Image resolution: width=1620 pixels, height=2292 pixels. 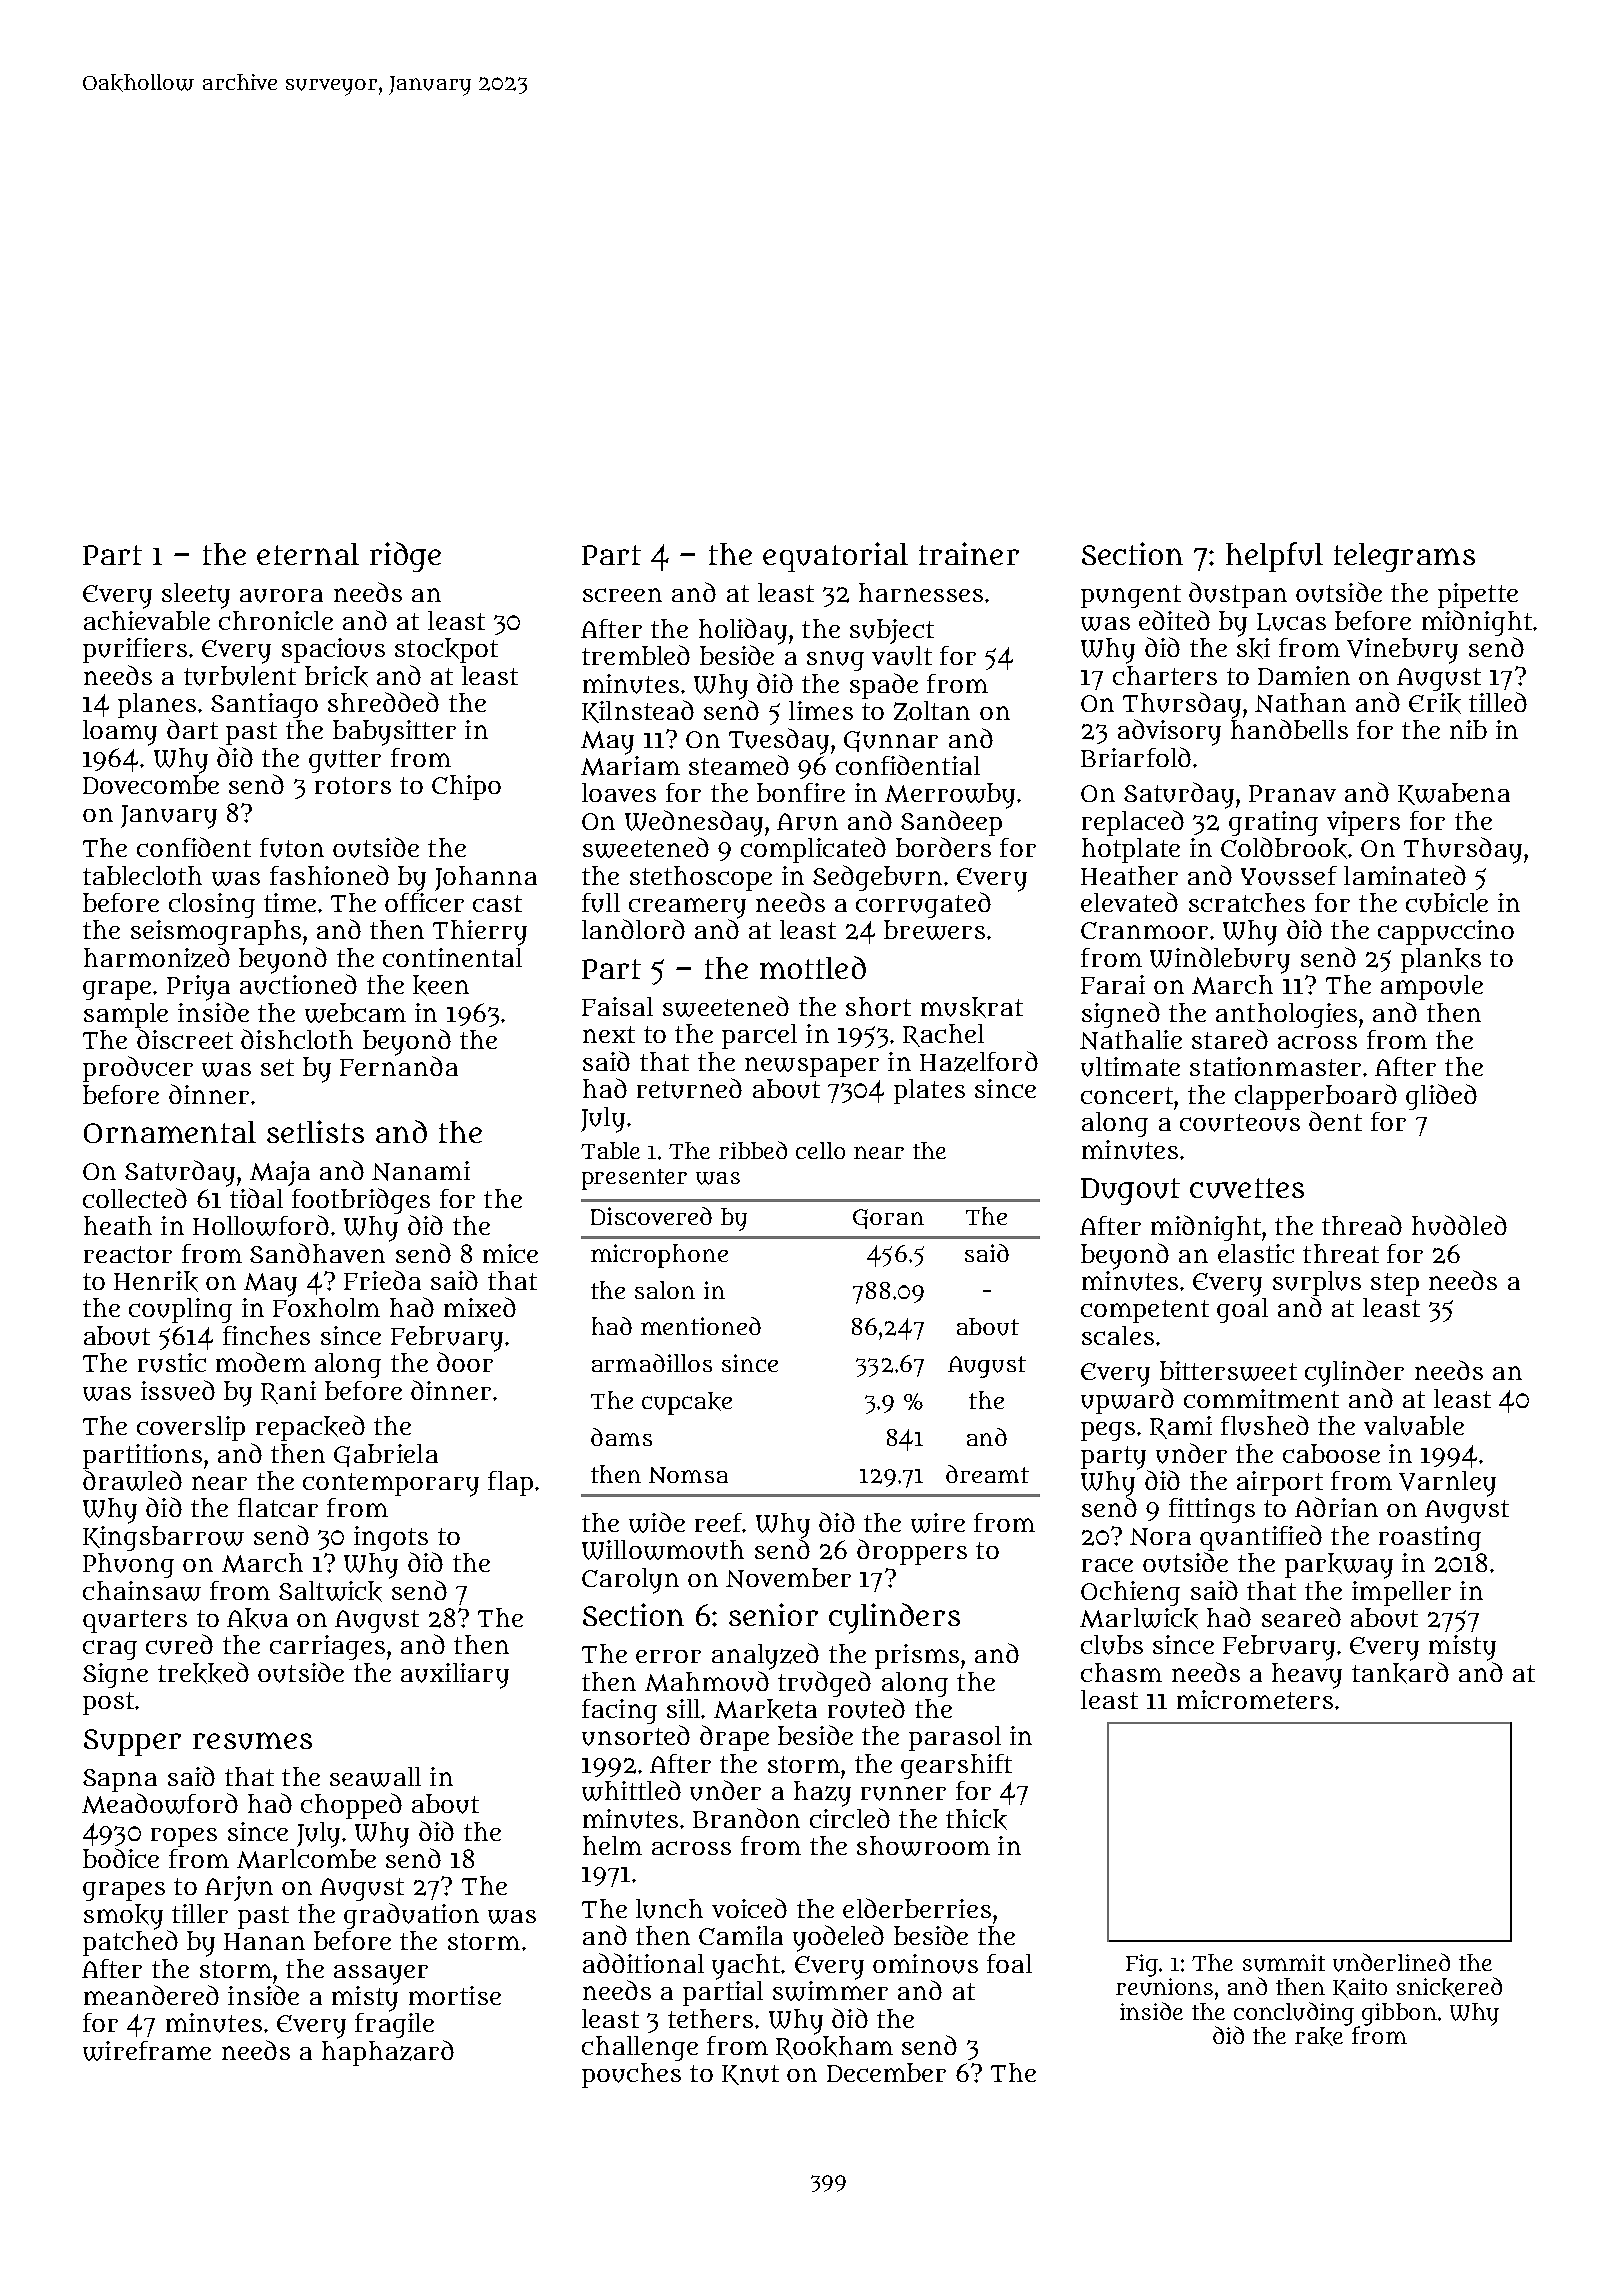 I want to click on ingots, so click(x=391, y=1538).
